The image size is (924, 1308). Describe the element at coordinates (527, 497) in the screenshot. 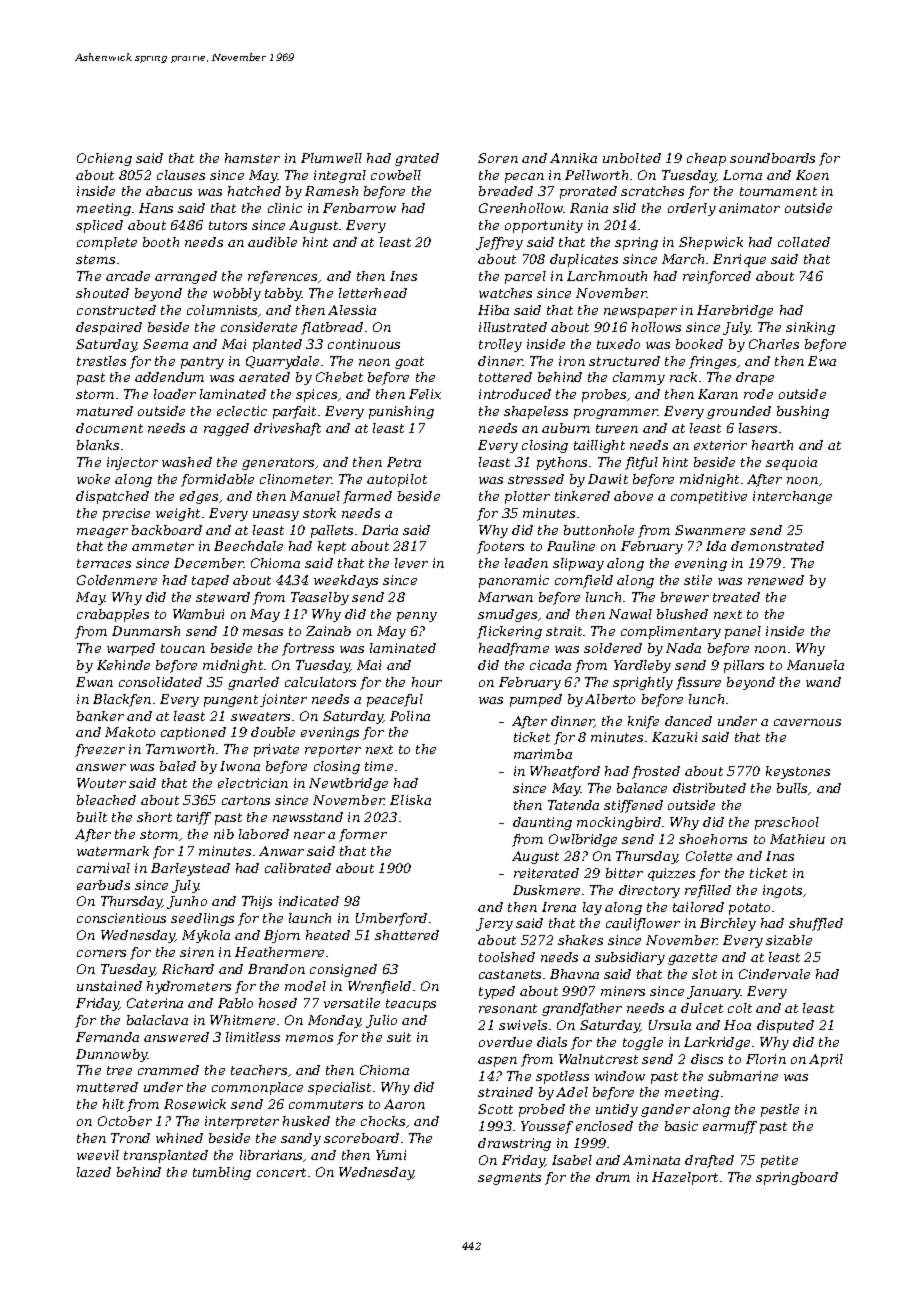

I see `plotter` at that location.
